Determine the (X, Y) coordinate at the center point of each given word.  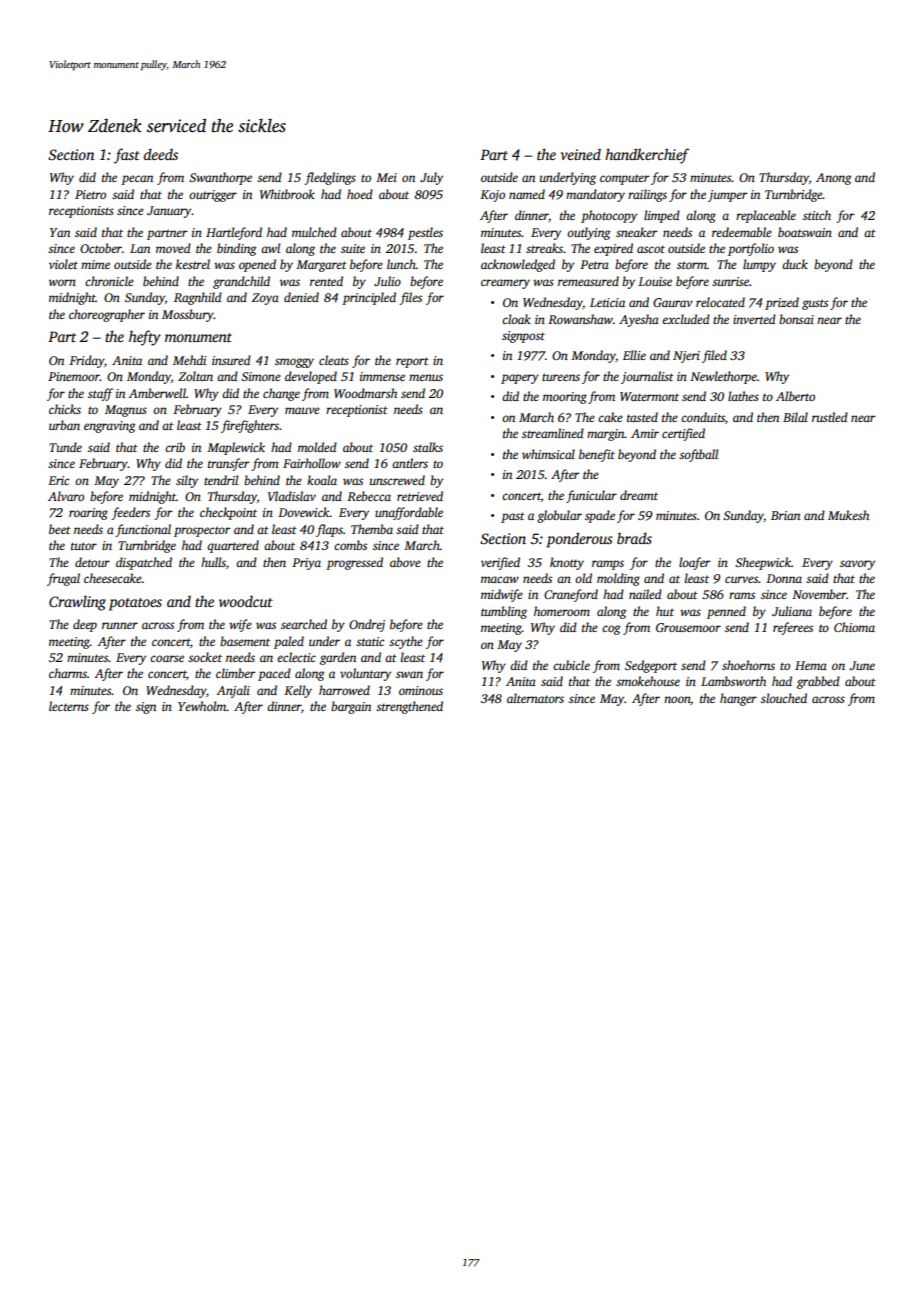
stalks (428, 447)
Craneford (571, 595)
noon (677, 700)
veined (580, 154)
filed (714, 356)
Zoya (265, 299)
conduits (703, 417)
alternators (535, 698)
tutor (84, 546)
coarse (167, 658)
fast (127, 156)
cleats (334, 360)
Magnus (126, 411)
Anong (833, 179)
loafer (695, 563)
